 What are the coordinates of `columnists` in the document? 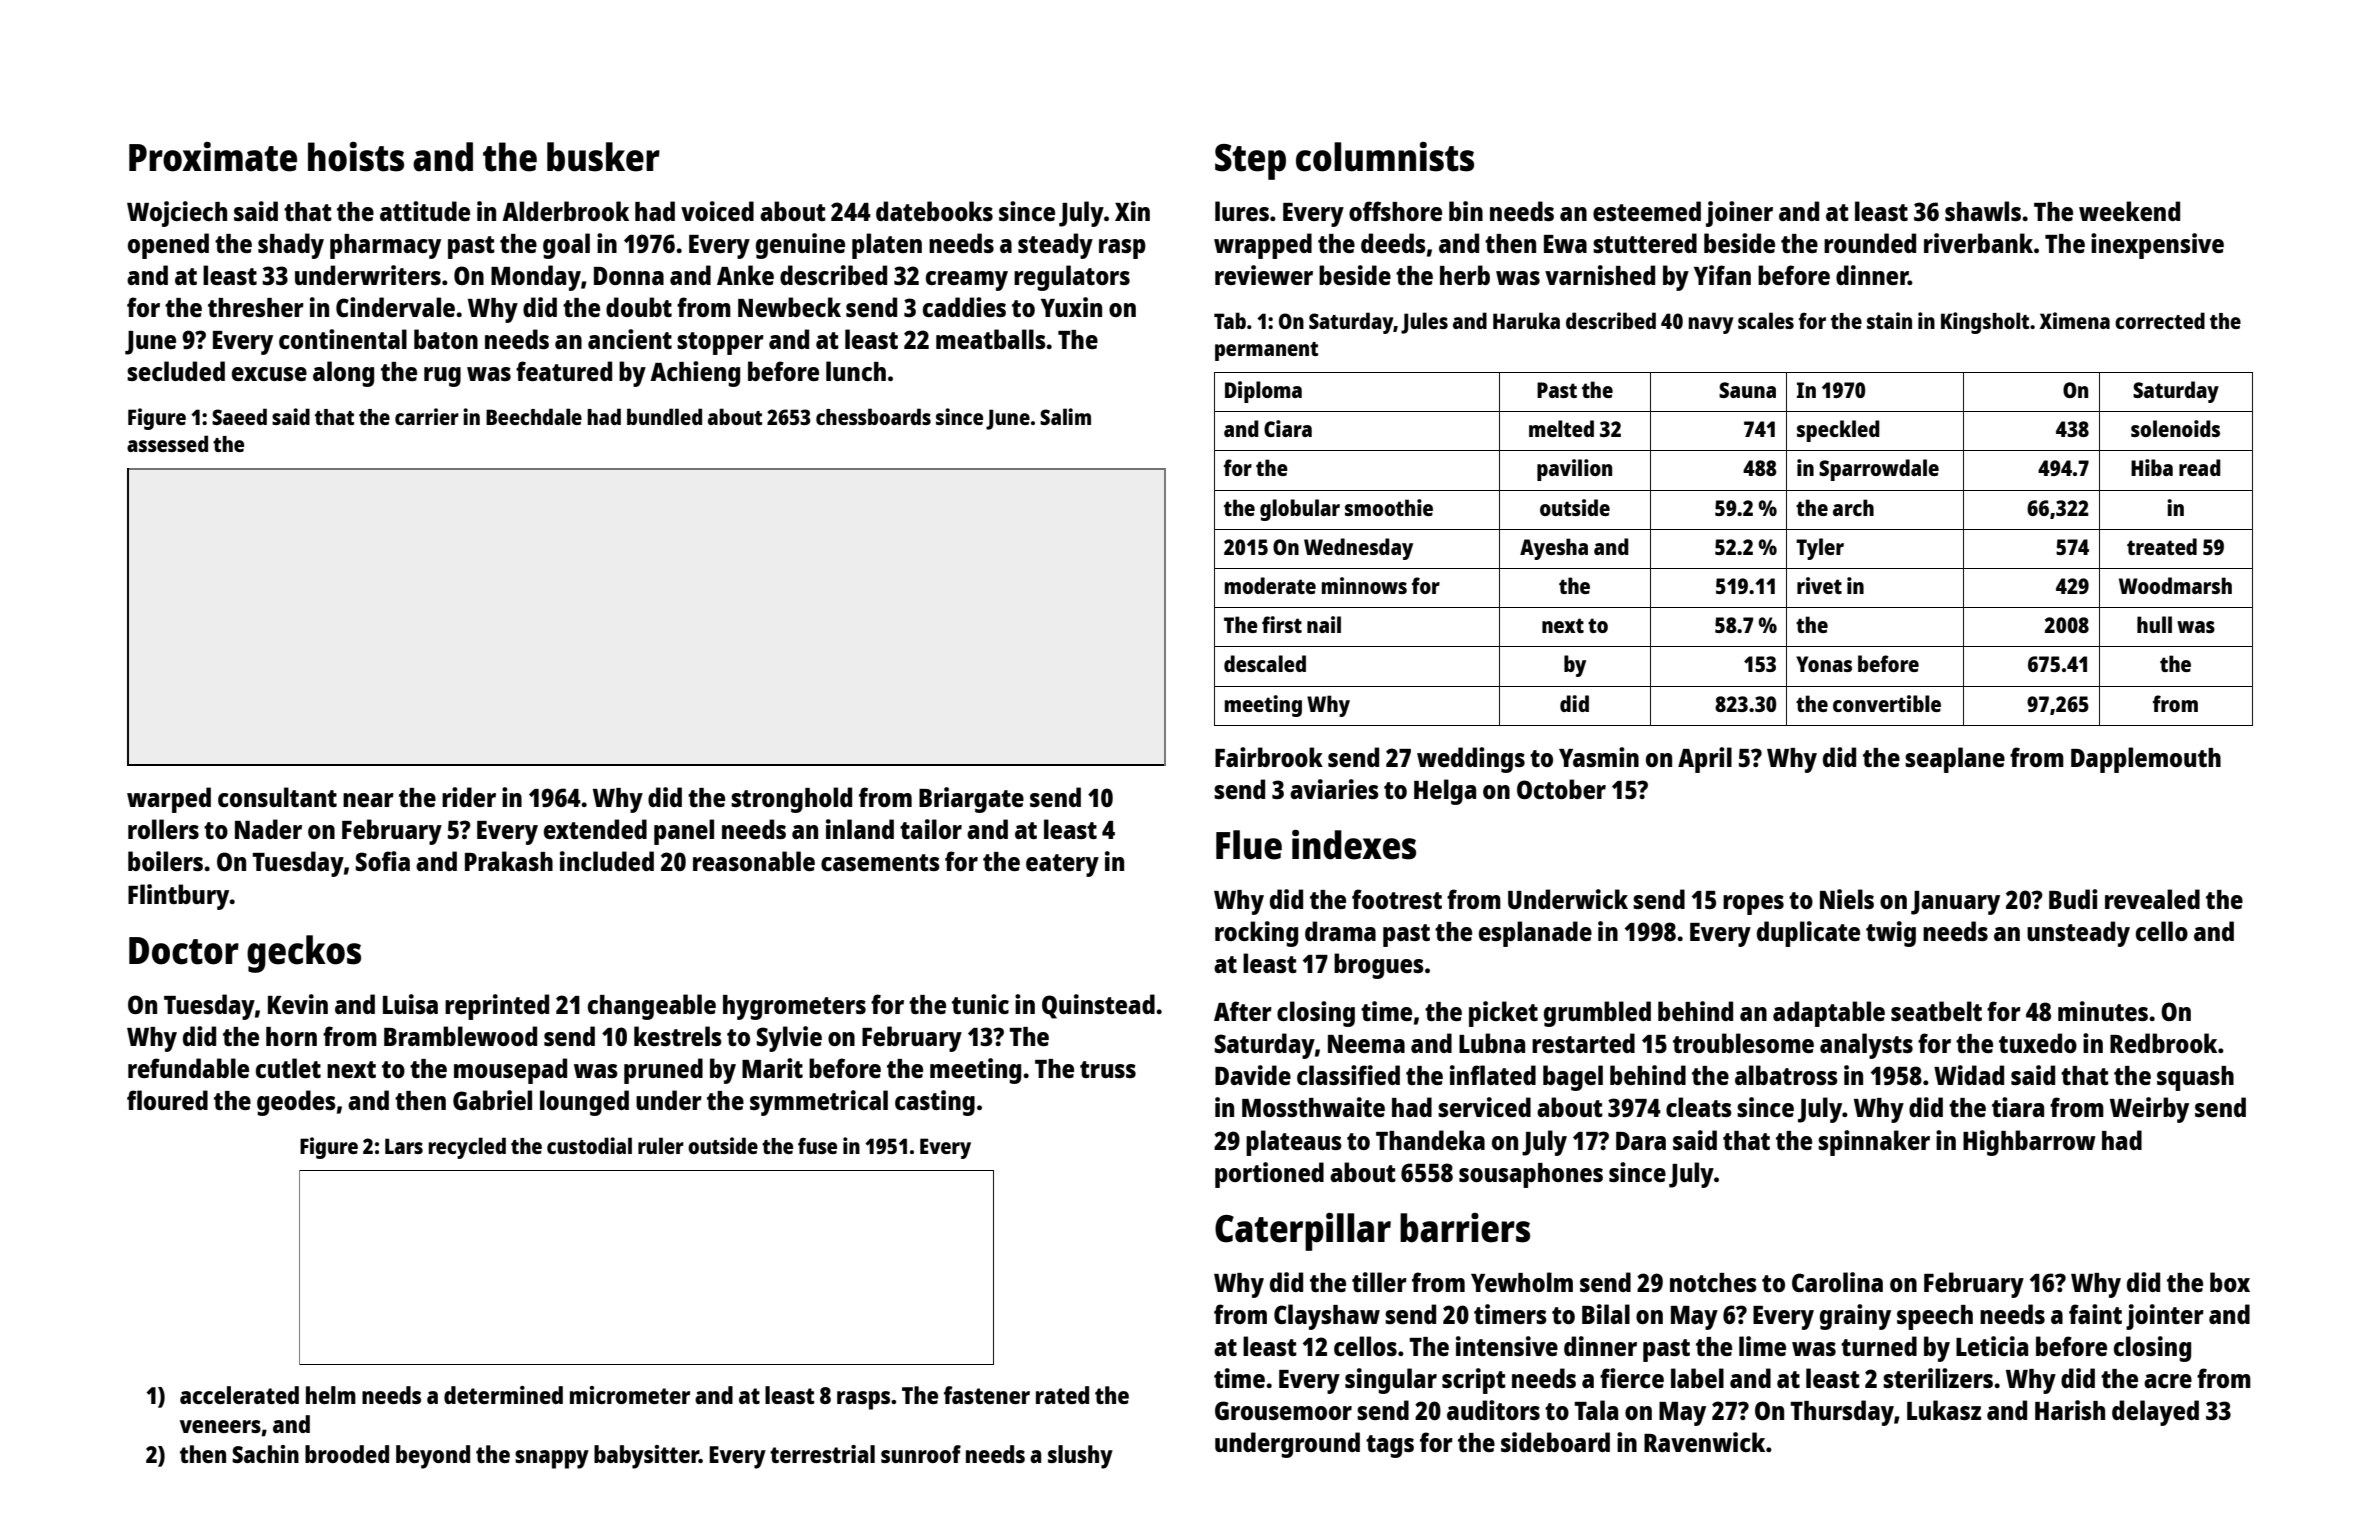 It's located at (1385, 157).
